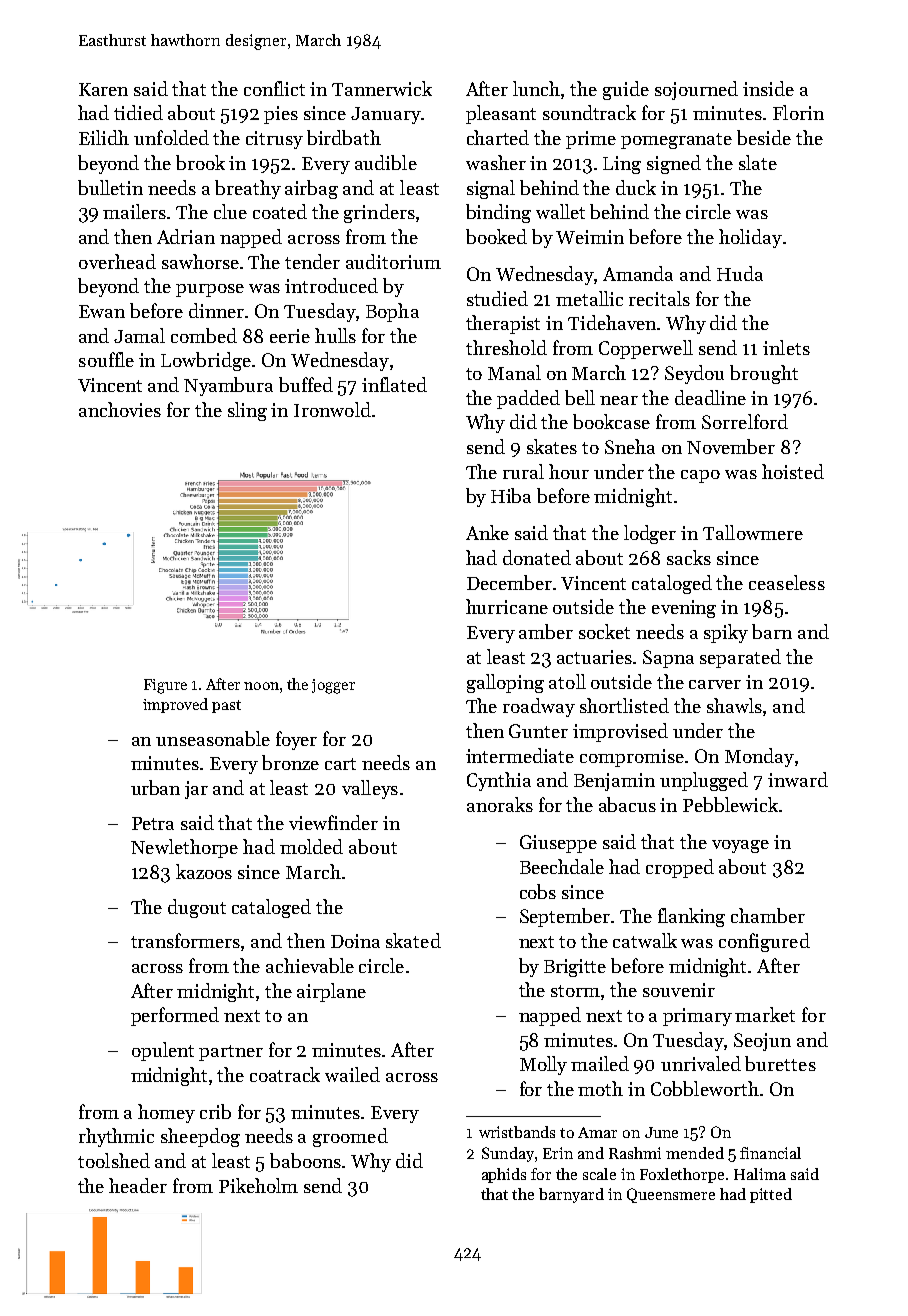 This screenshot has height=1316, width=908. What do you see at coordinates (153, 823) in the screenshot?
I see `Petra` at bounding box center [153, 823].
